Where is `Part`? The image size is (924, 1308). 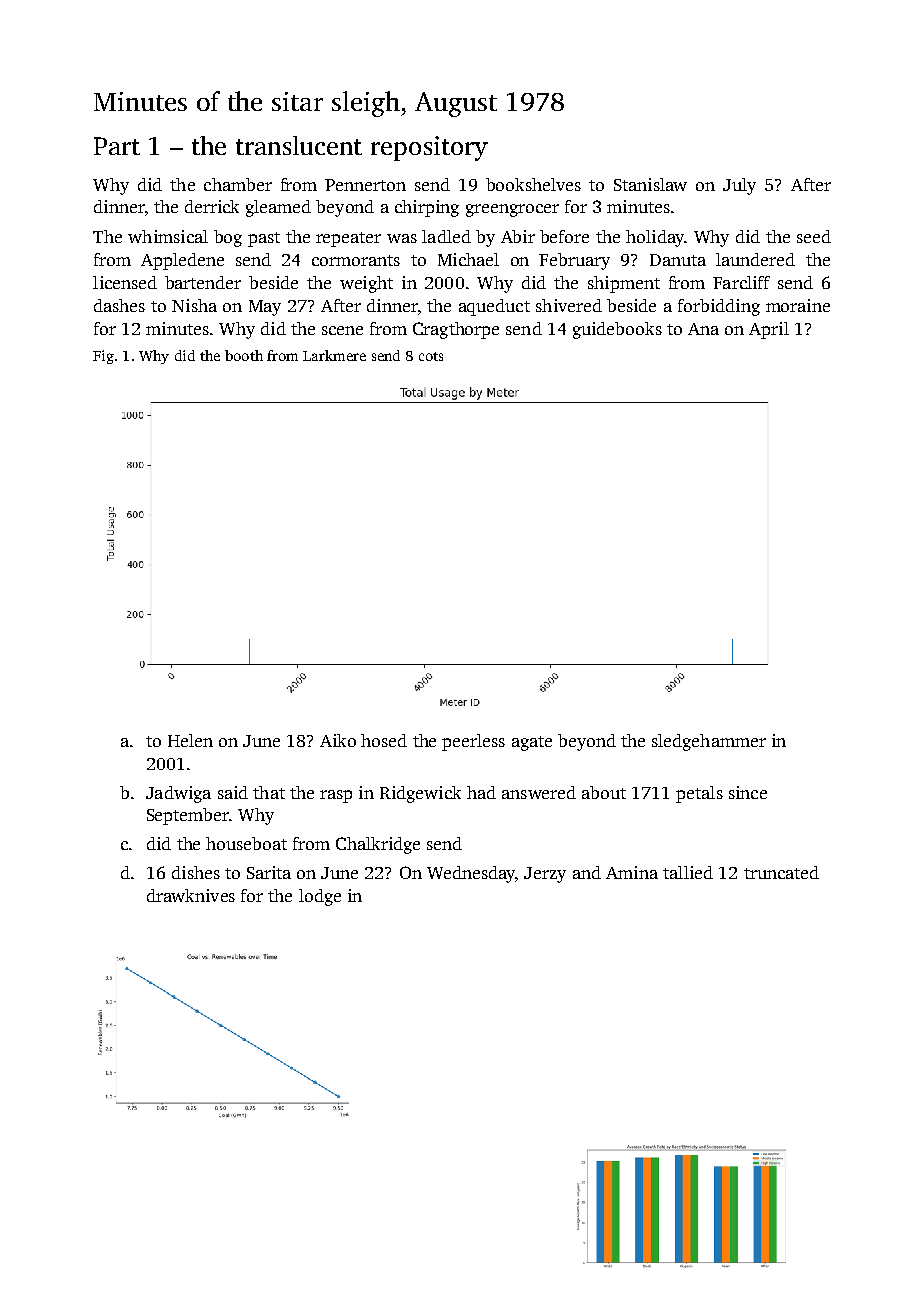
Part is located at coordinates (117, 146).
